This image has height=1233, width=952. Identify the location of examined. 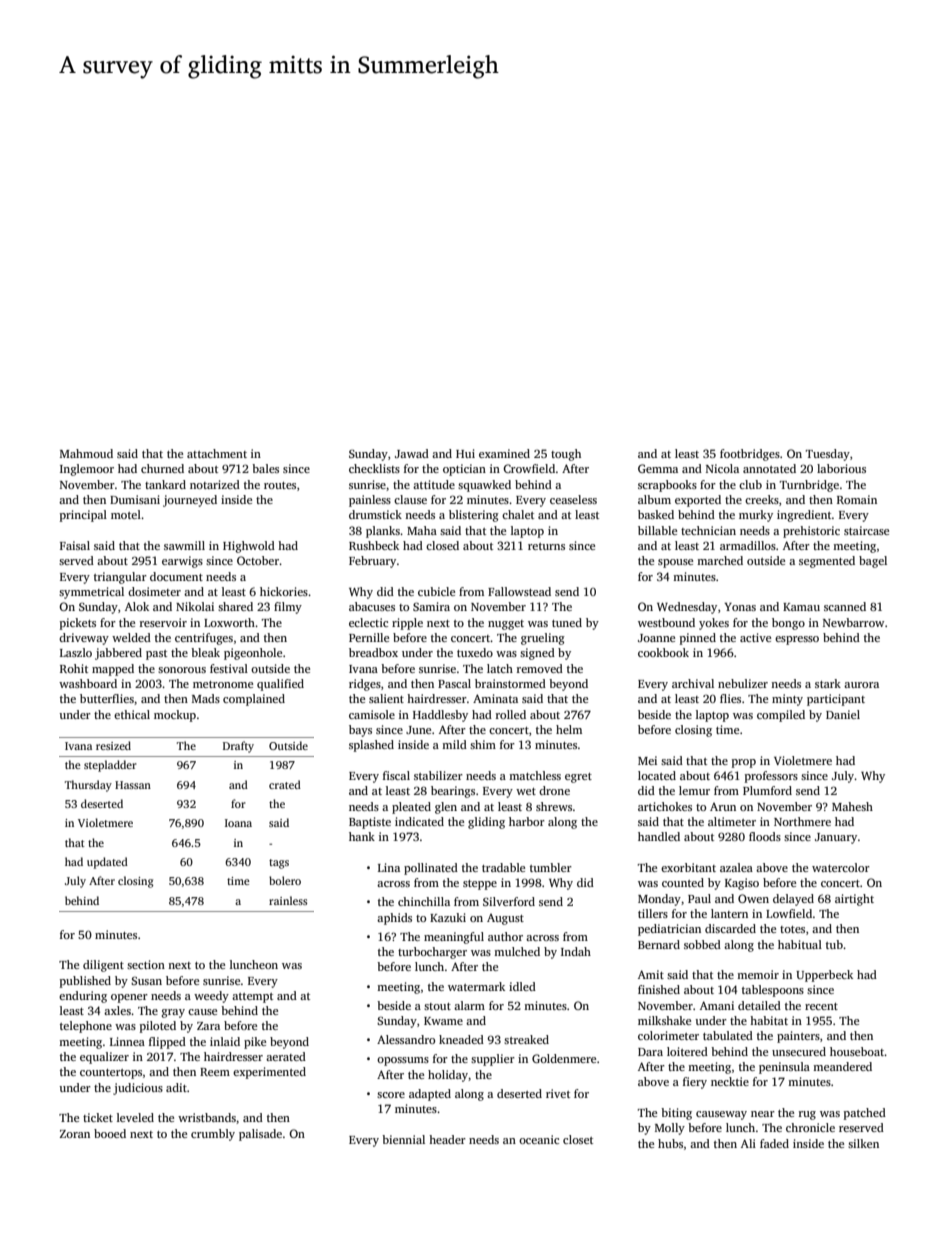
(504, 453).
